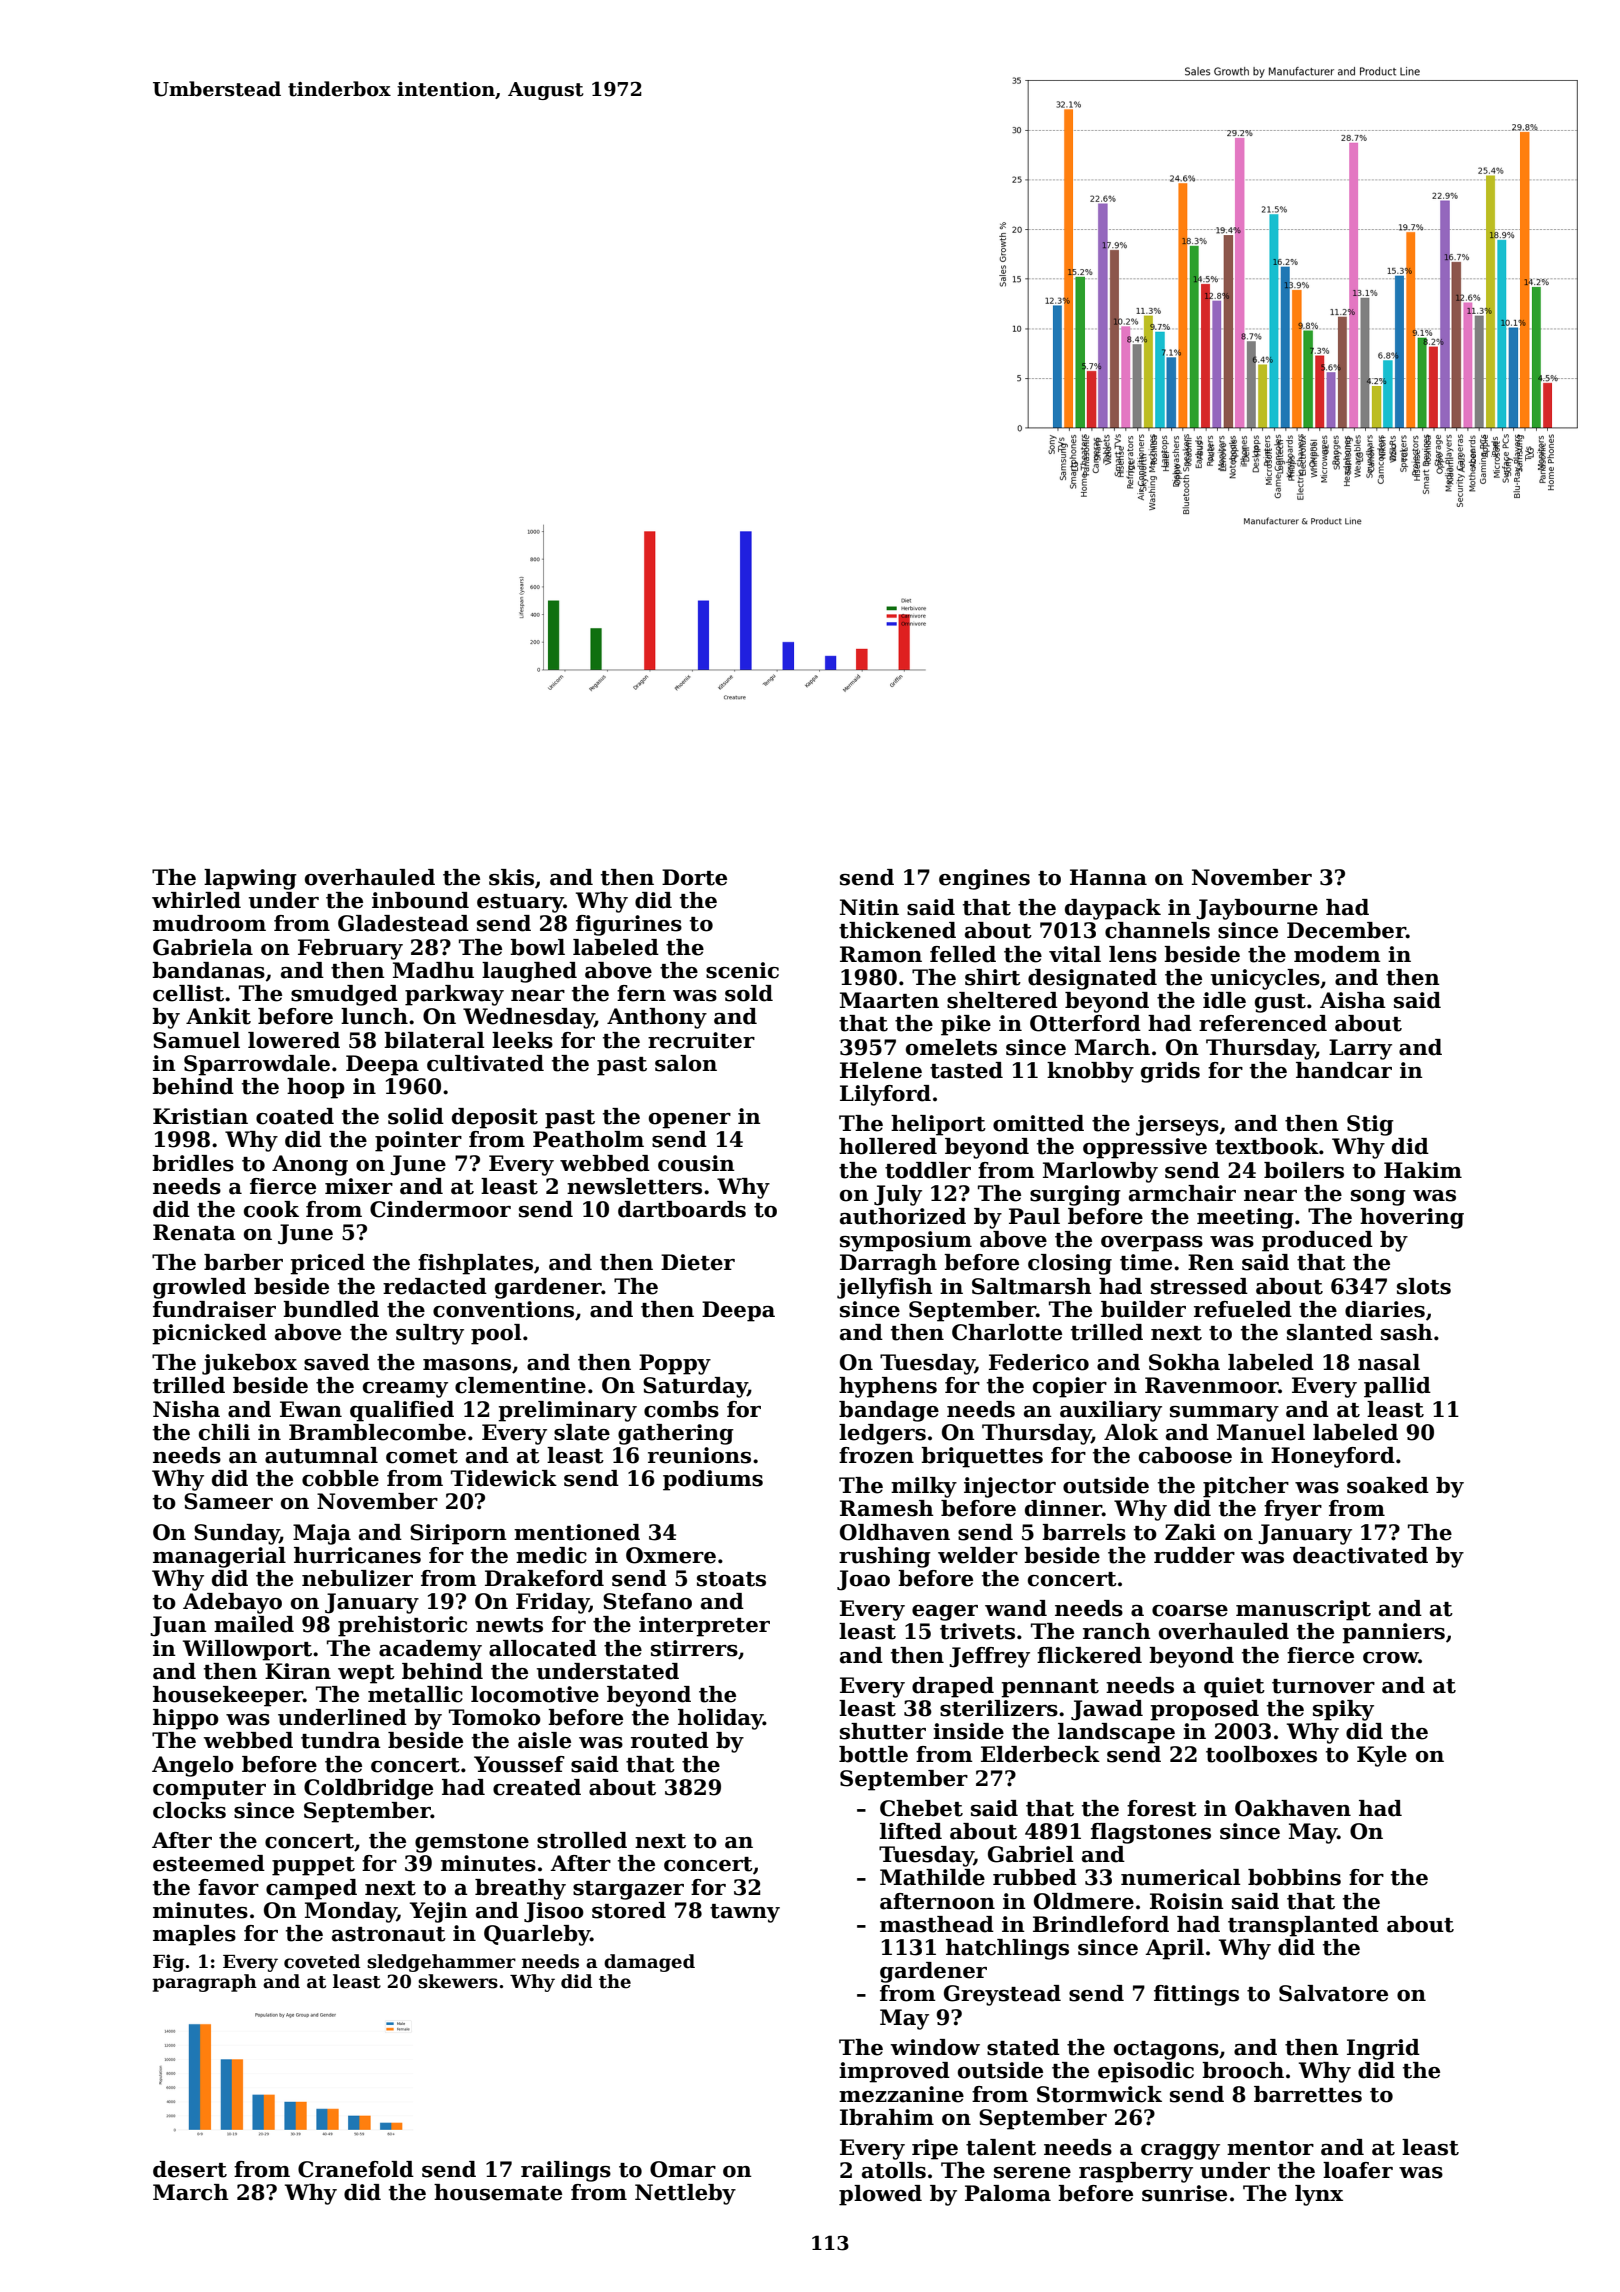 This screenshot has width=1620, height=2292. Describe the element at coordinates (911, 1831) in the screenshot. I see `lifted` at that location.
